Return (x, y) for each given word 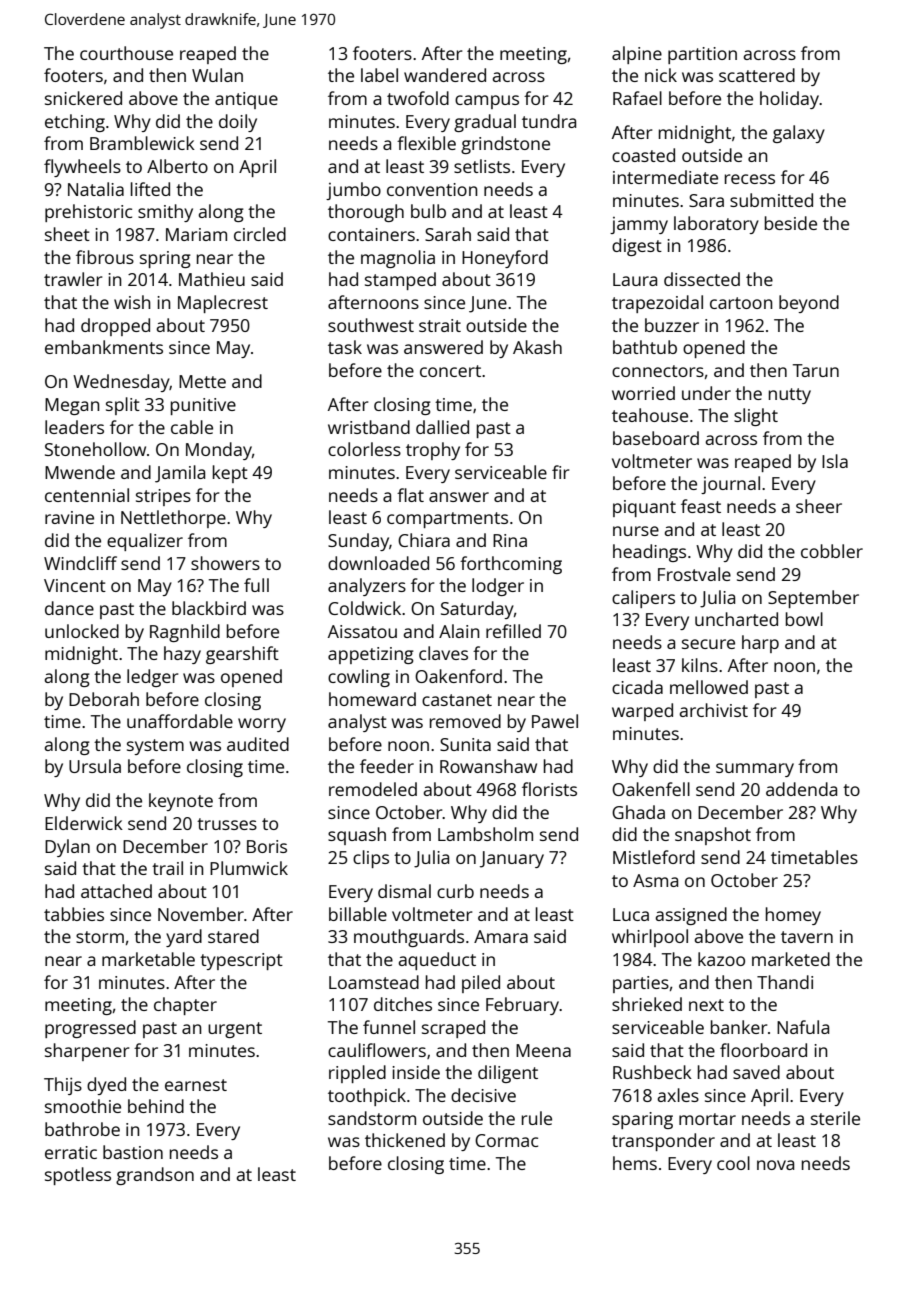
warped (642, 712)
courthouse (126, 53)
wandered (445, 75)
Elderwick (84, 823)
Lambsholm (485, 834)
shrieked (647, 1004)
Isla (835, 461)
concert (450, 371)
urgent (235, 1030)
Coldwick (364, 608)
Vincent (75, 585)
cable (192, 427)
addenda (801, 789)
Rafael (637, 98)
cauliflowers (377, 1050)
